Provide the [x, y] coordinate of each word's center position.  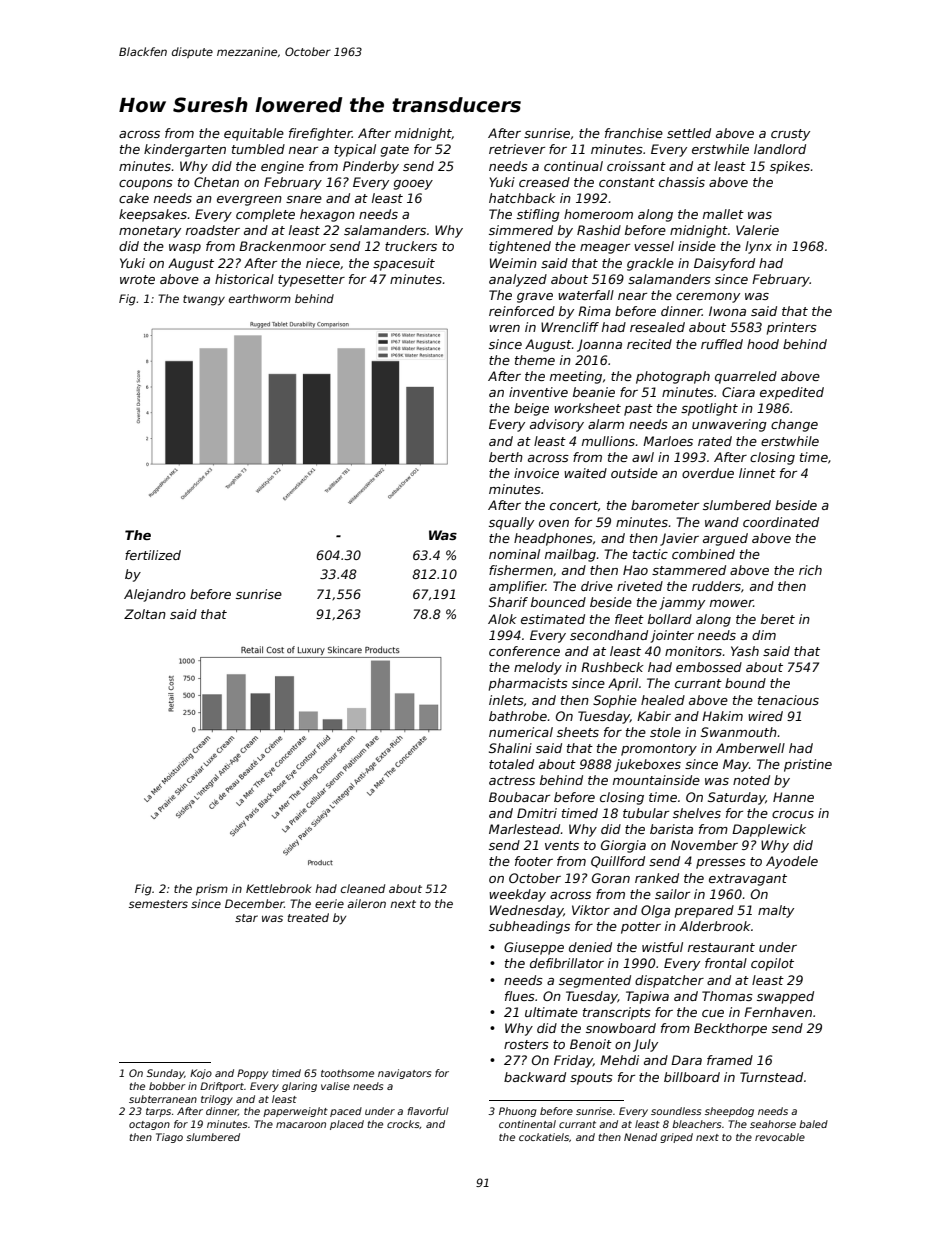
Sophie [615, 701]
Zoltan [145, 614]
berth [506, 457]
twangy [204, 300]
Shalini [510, 748]
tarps [158, 1112]
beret [778, 619]
